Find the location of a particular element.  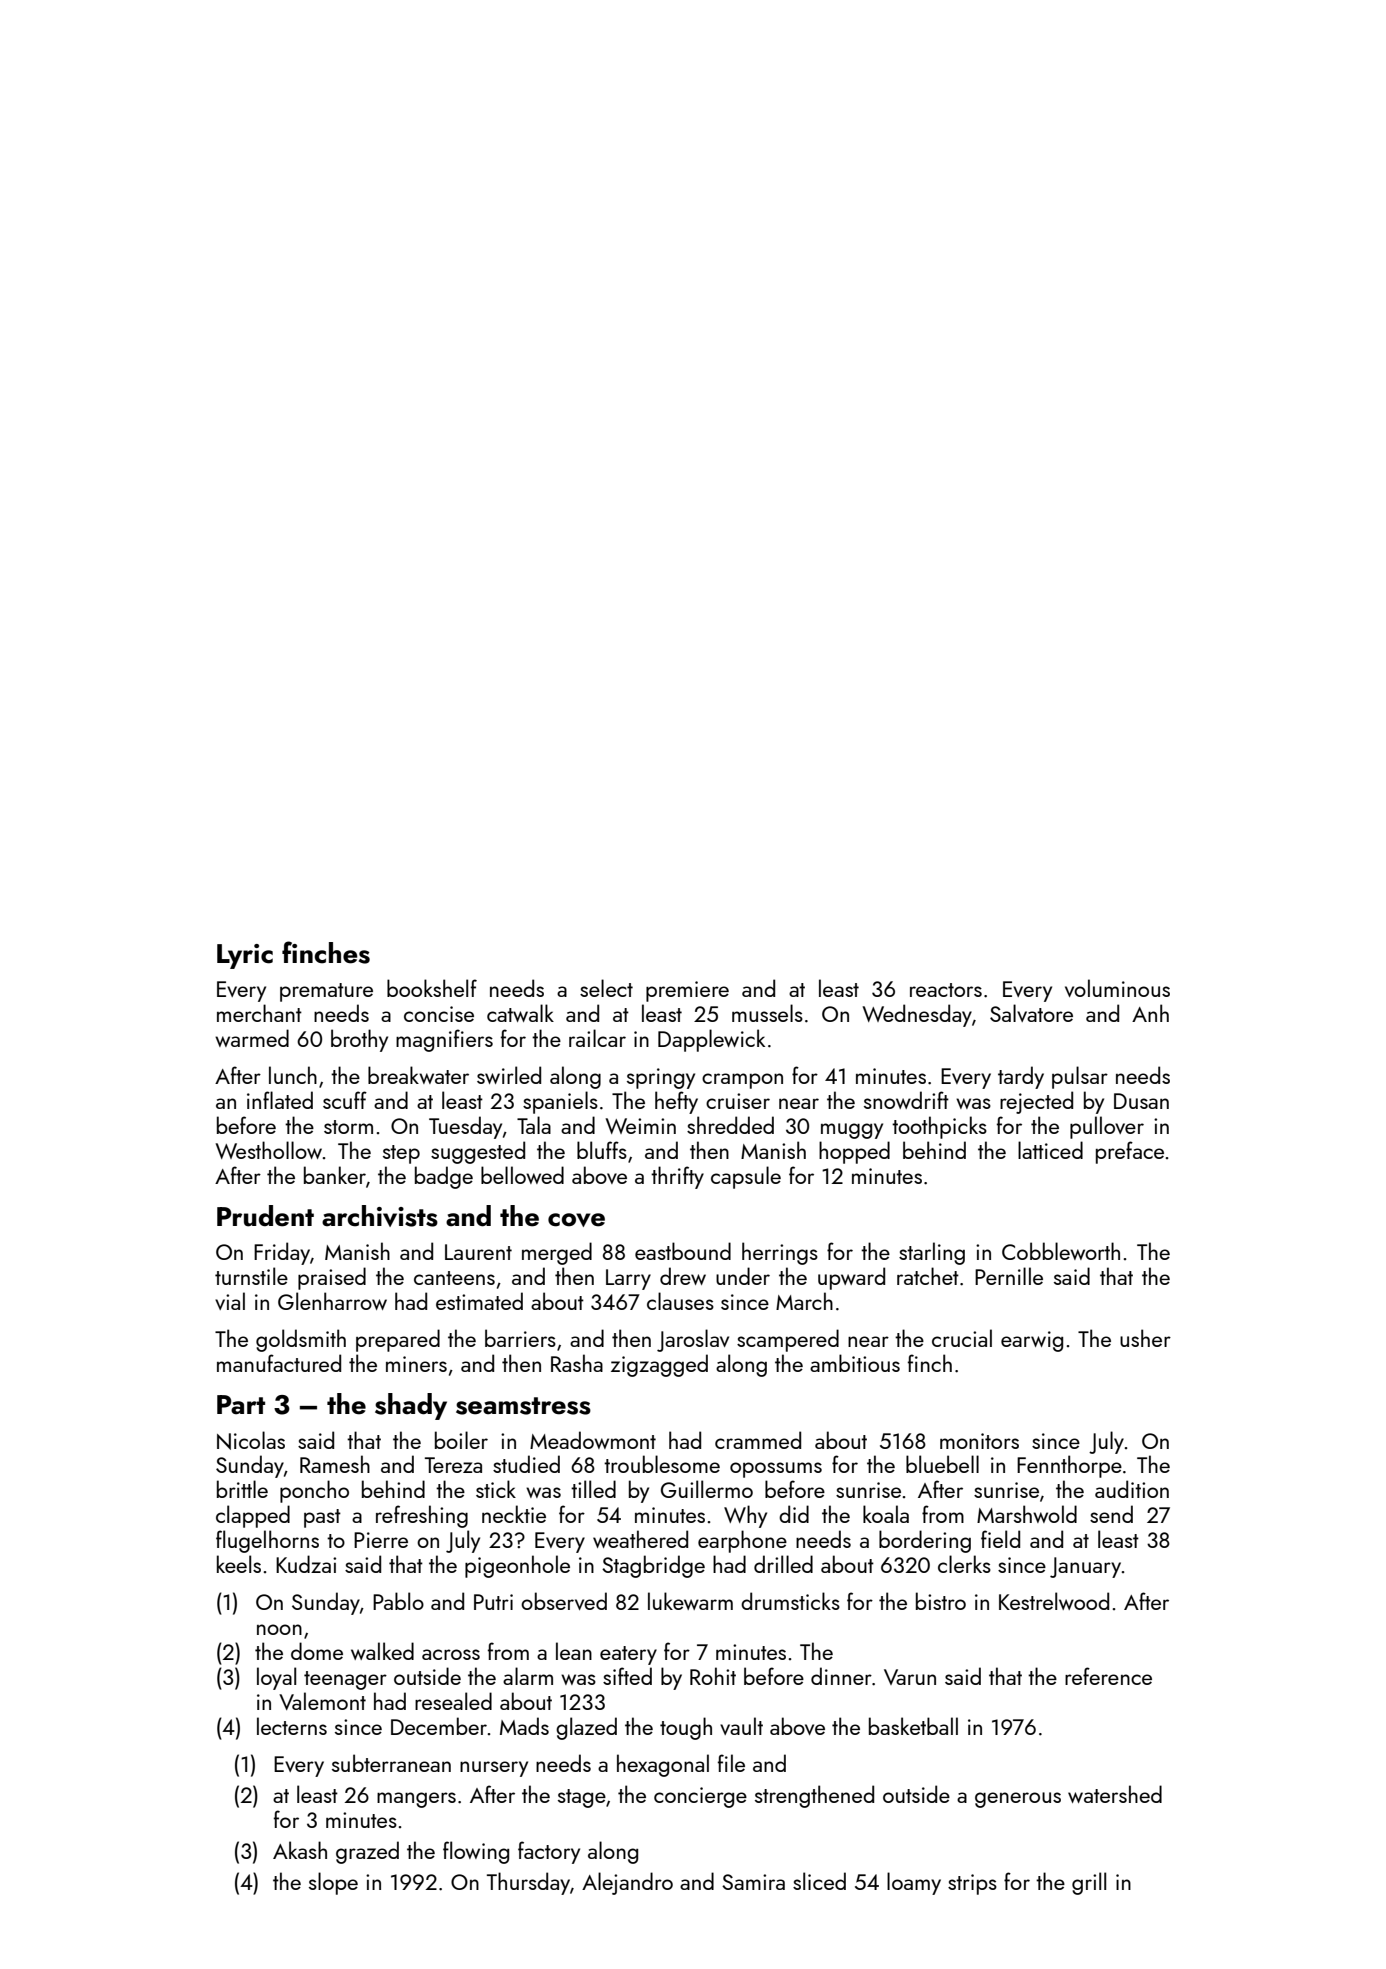

estimated is located at coordinates (479, 1301).
